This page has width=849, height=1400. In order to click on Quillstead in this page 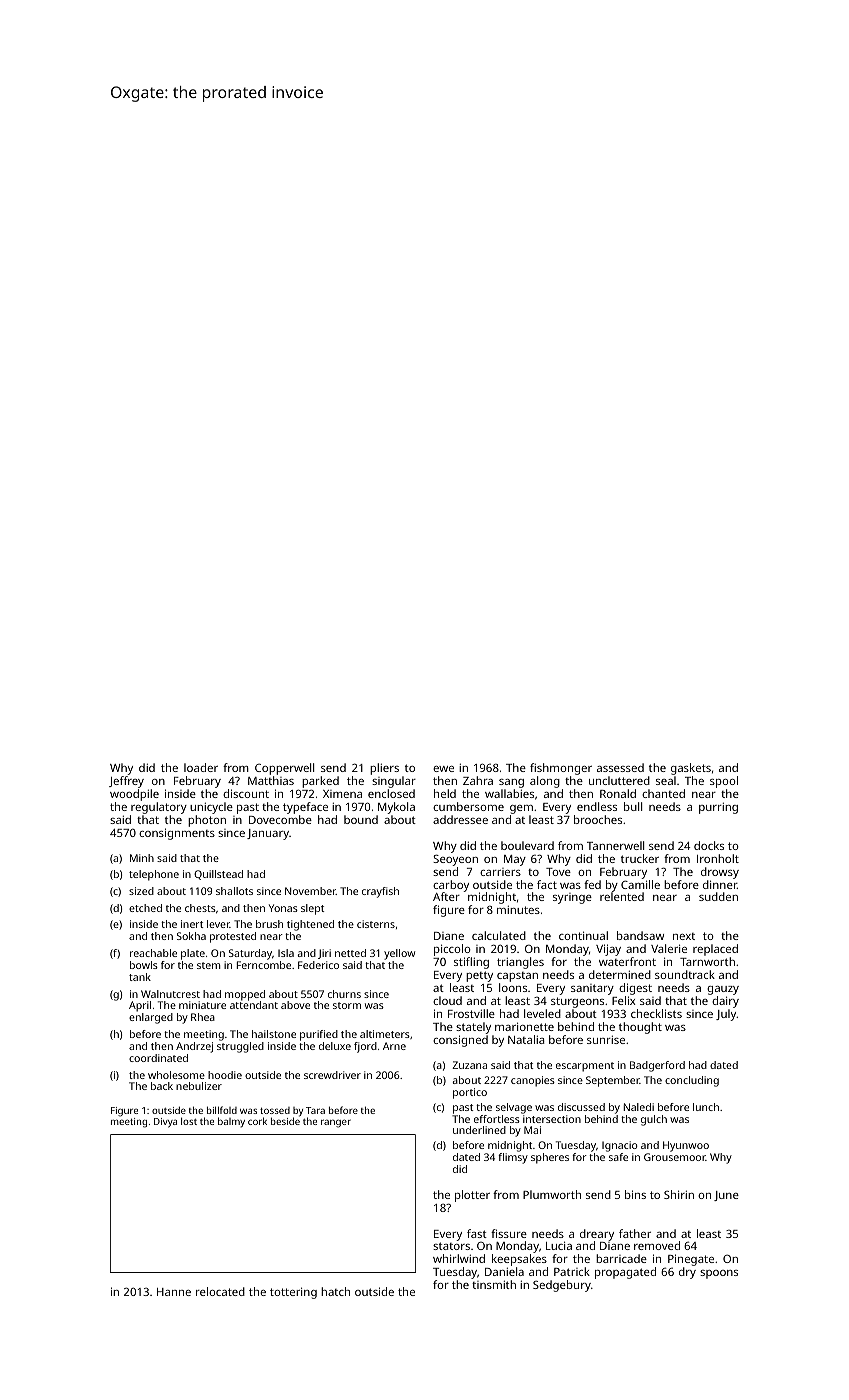, I will do `click(218, 875)`.
